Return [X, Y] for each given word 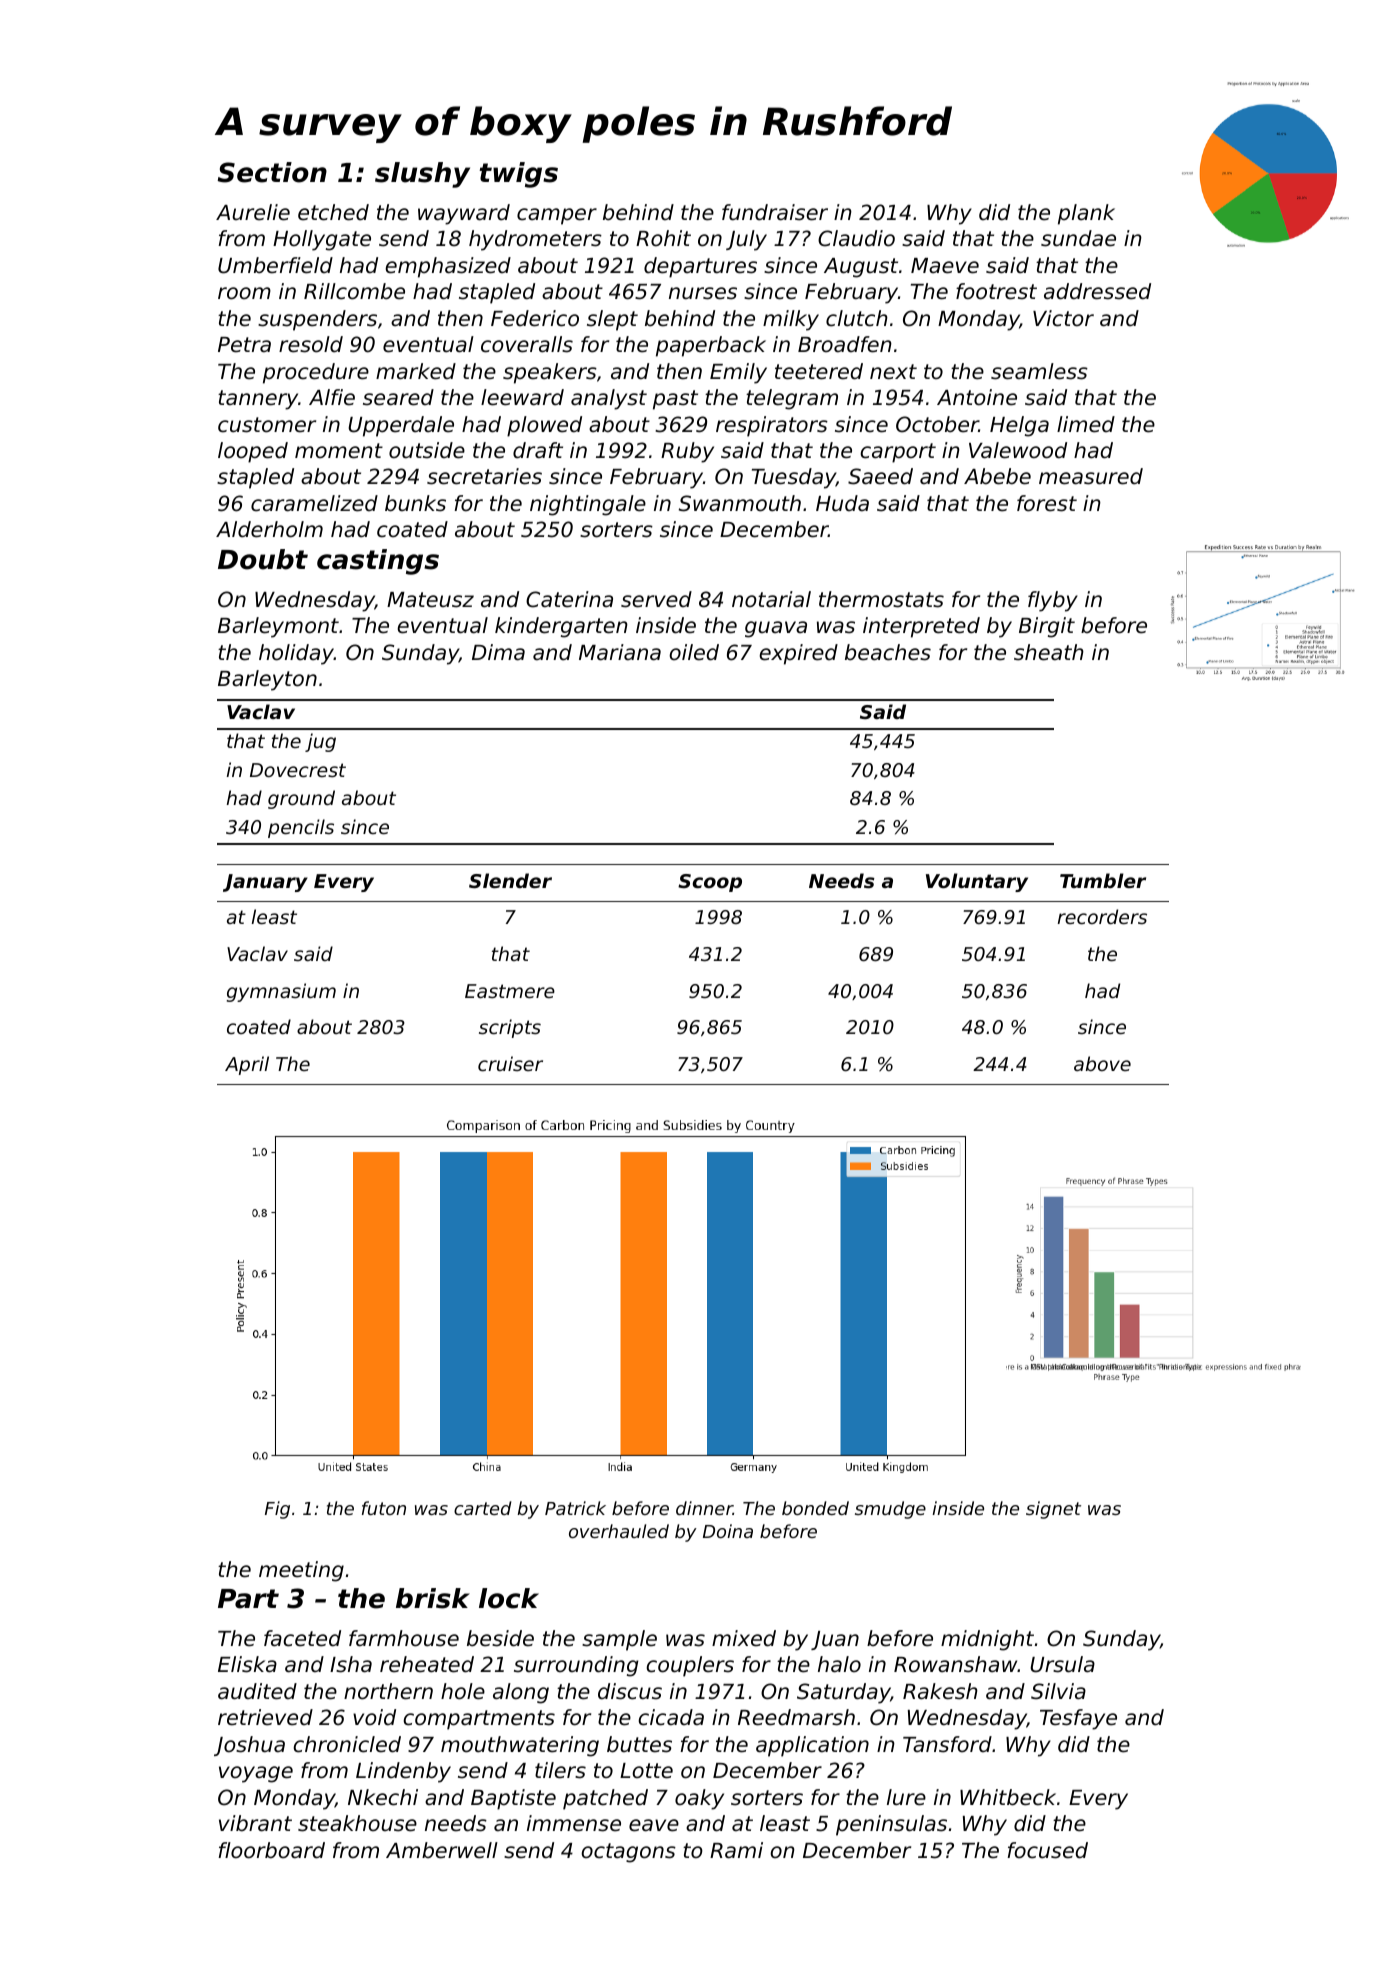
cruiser [510, 1063]
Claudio [856, 238]
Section [272, 172]
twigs [518, 175]
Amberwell [442, 1850]
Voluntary [977, 882]
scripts [510, 1028]
